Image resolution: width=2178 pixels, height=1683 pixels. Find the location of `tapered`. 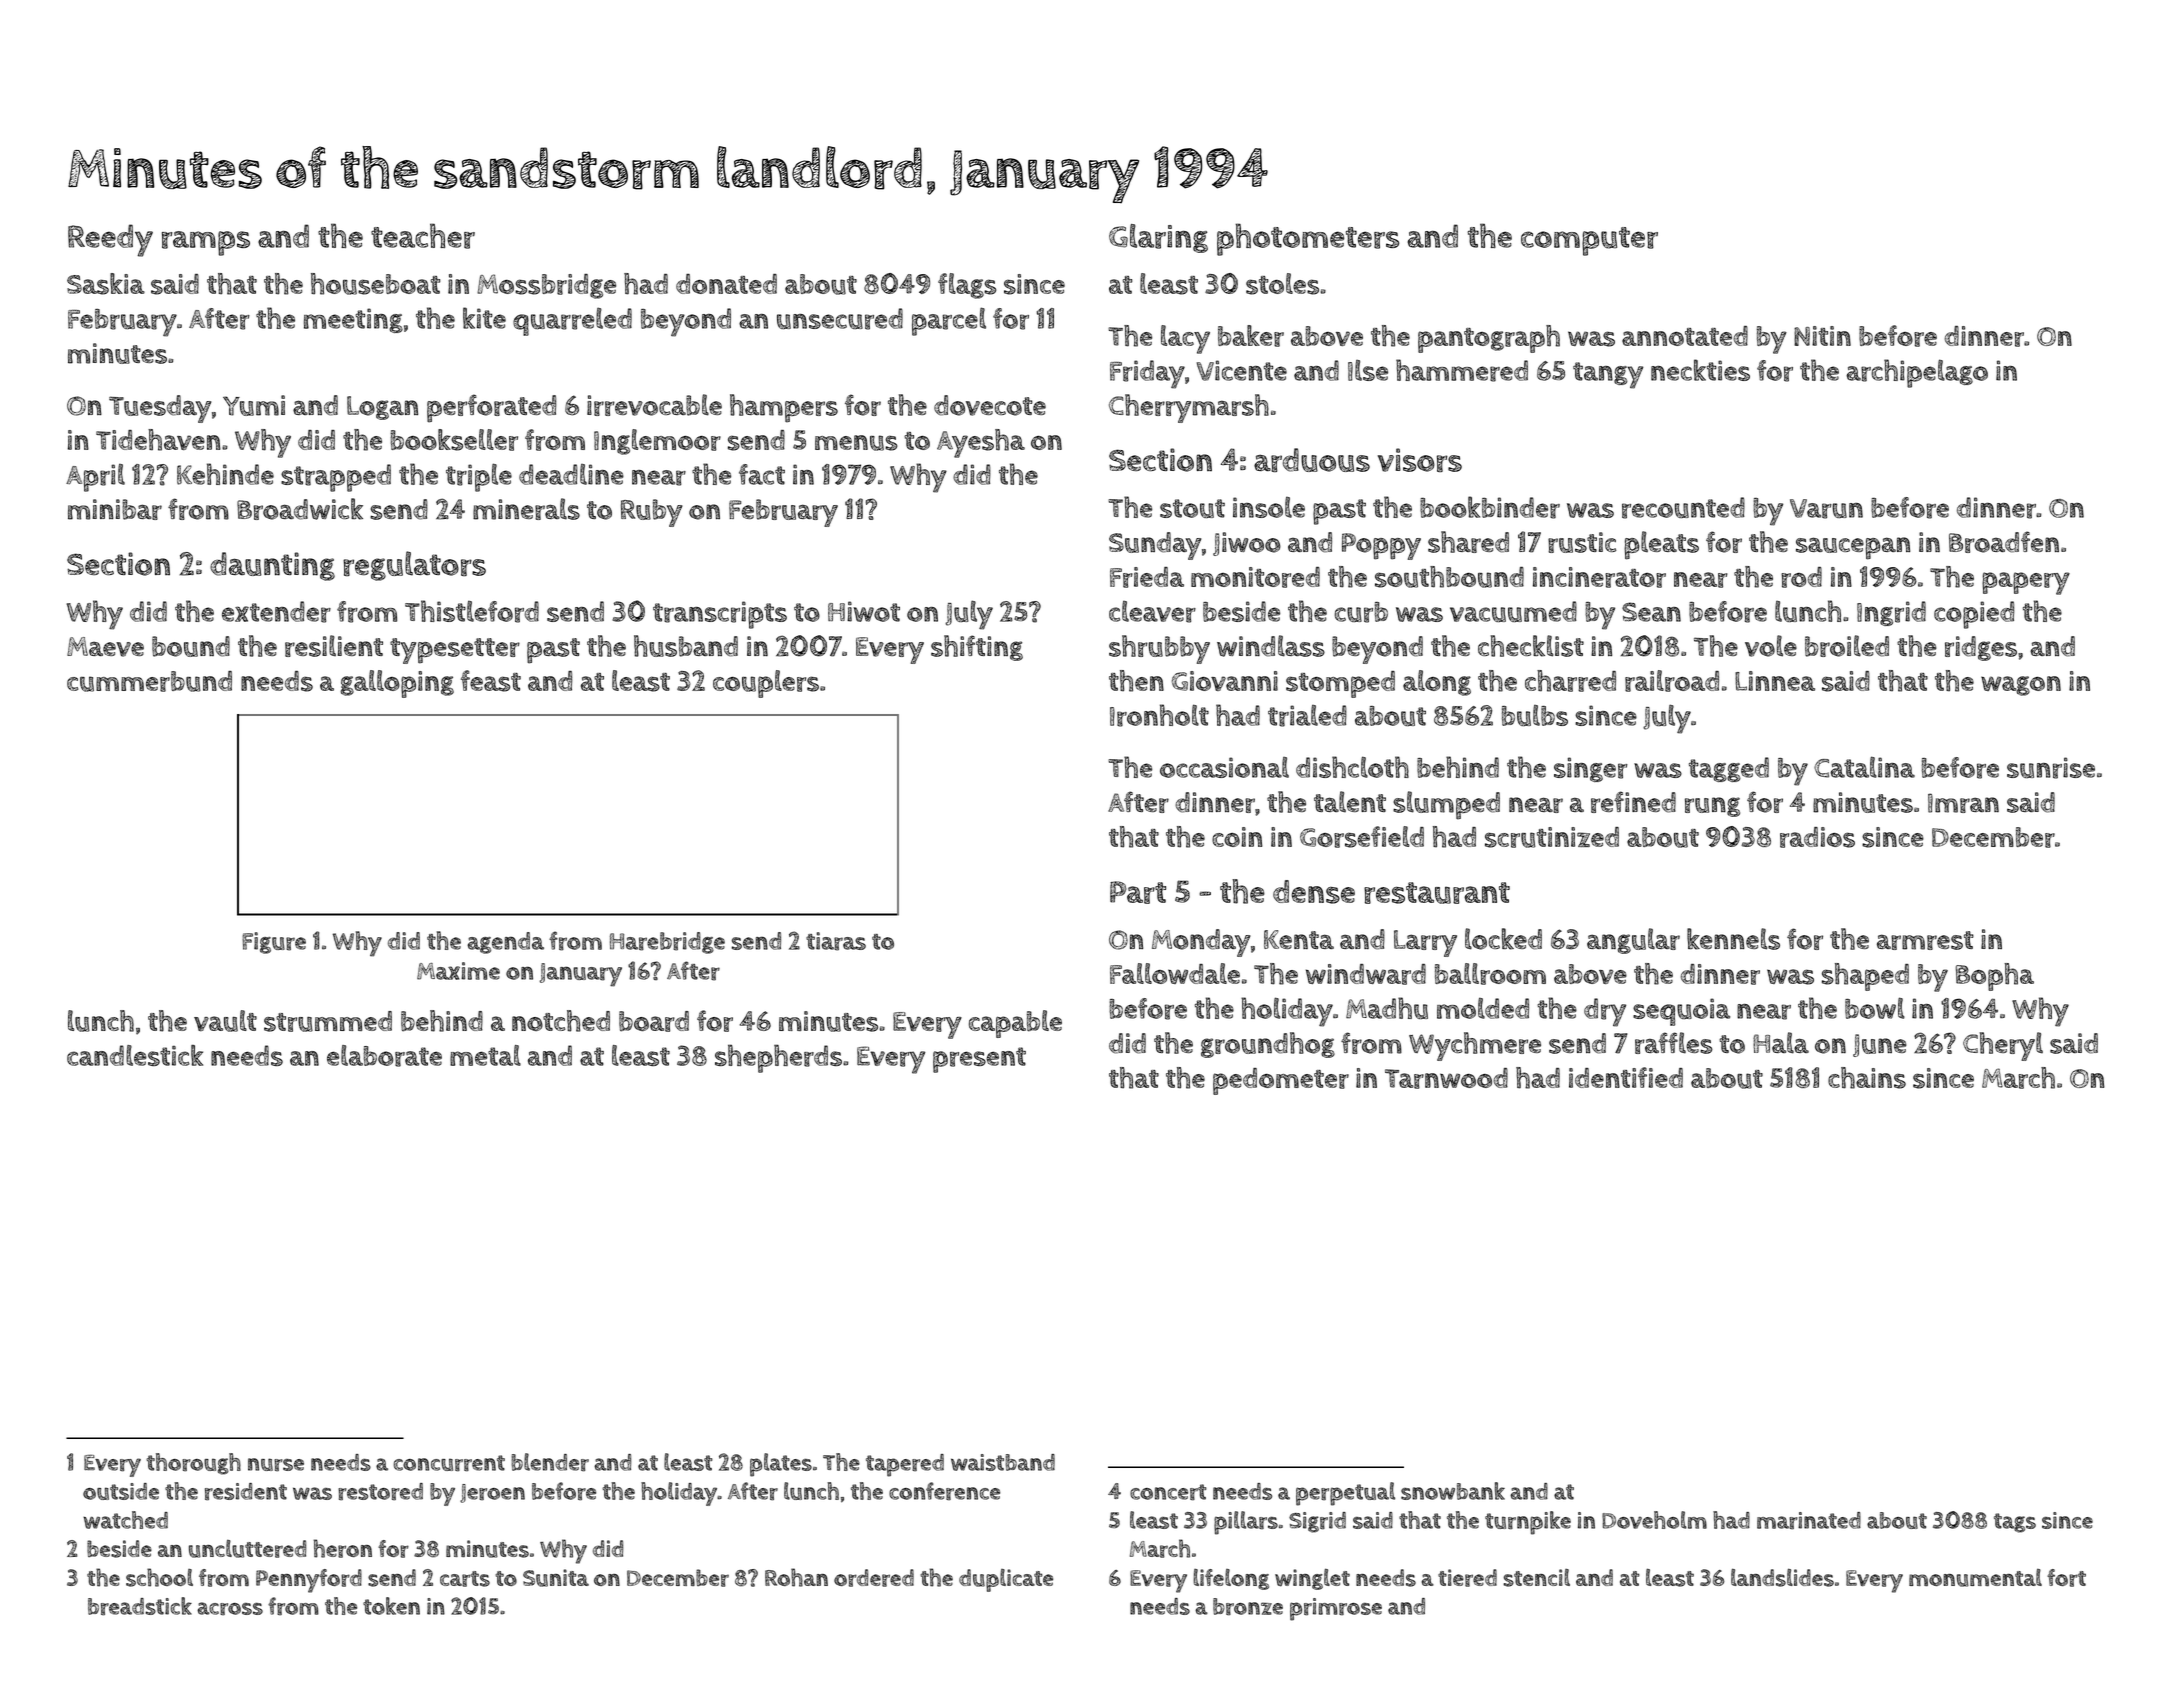

tapered is located at coordinates (905, 1465).
